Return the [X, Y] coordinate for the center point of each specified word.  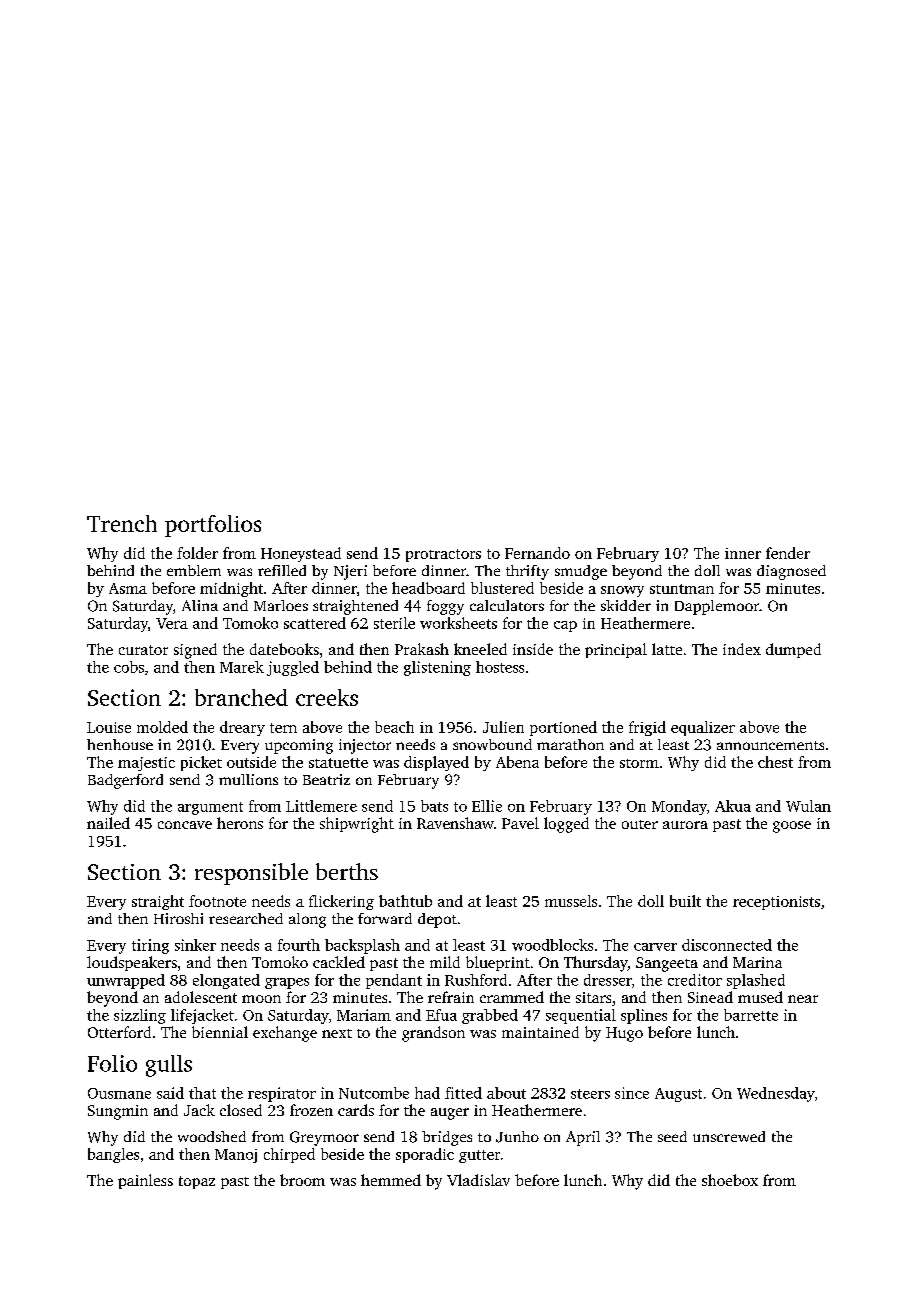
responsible [251, 874]
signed [195, 651]
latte [667, 649]
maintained [540, 1032]
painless [145, 1181]
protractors [443, 555]
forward [385, 918]
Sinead [710, 997]
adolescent [201, 997]
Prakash [422, 649]
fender [788, 553]
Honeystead [301, 554]
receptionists [776, 903]
